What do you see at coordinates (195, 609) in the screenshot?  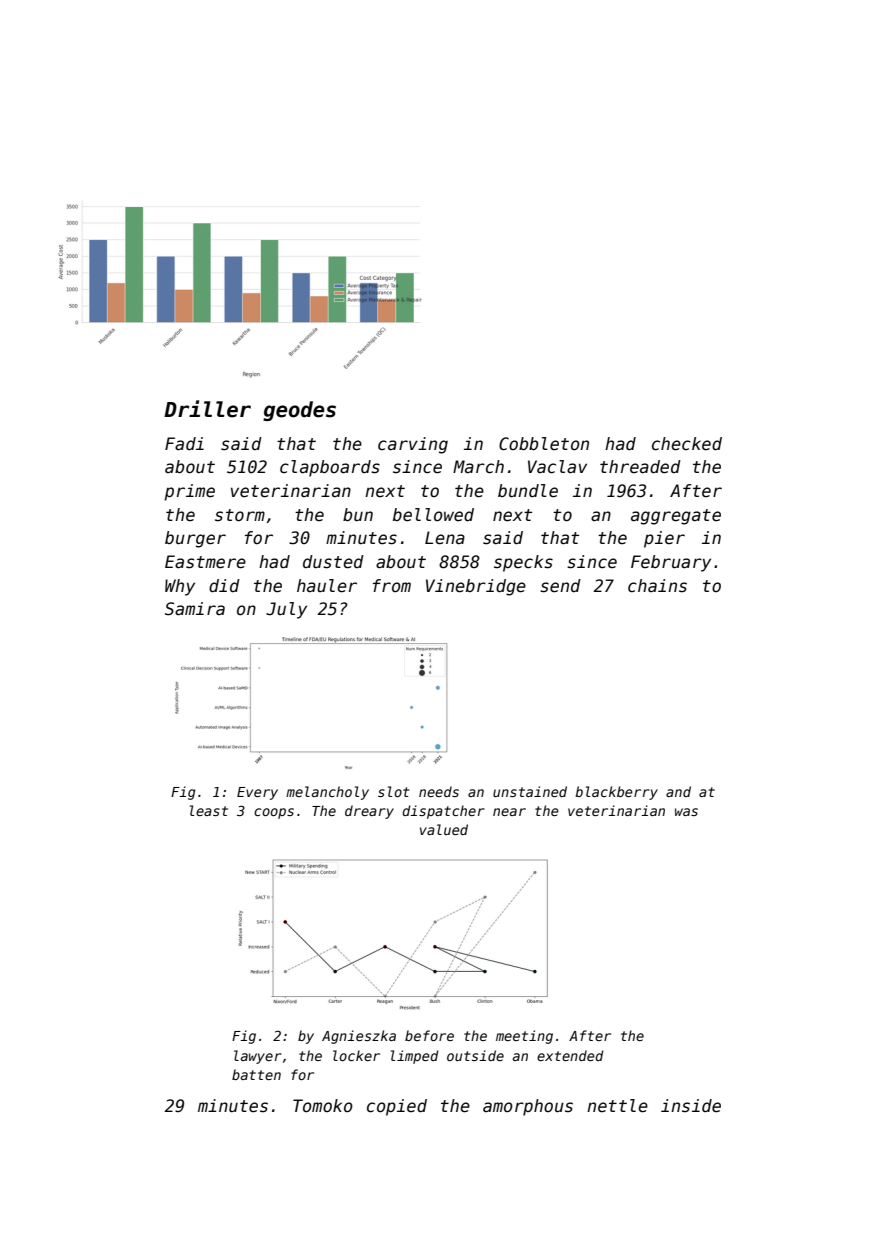 I see `Samira` at bounding box center [195, 609].
